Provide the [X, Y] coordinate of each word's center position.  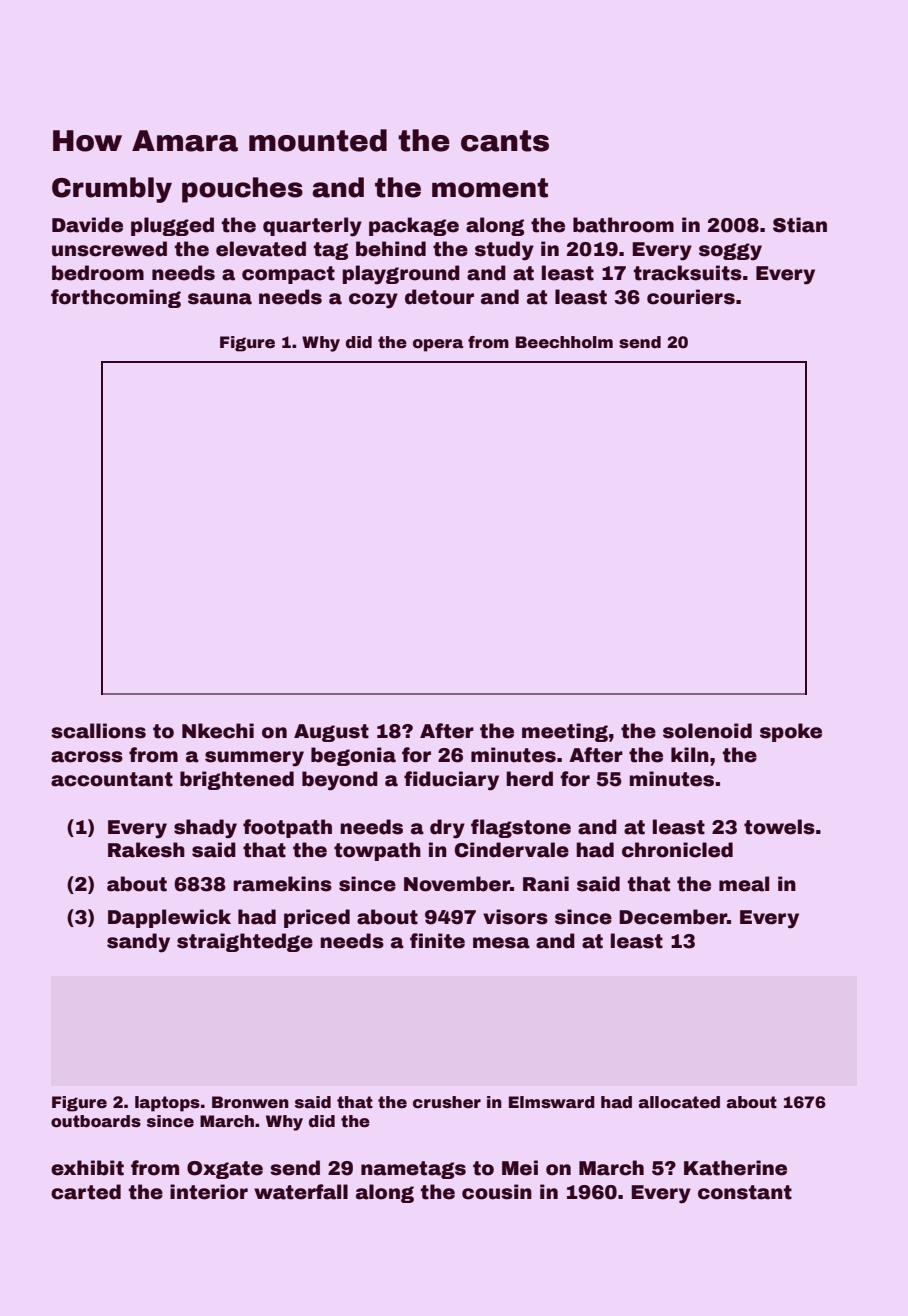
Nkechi [218, 731]
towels [779, 827]
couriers [691, 297]
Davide [87, 225]
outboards [96, 1121]
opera [438, 345]
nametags [413, 1170]
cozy [373, 301]
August [331, 733]
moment [490, 188]
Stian [800, 225]
